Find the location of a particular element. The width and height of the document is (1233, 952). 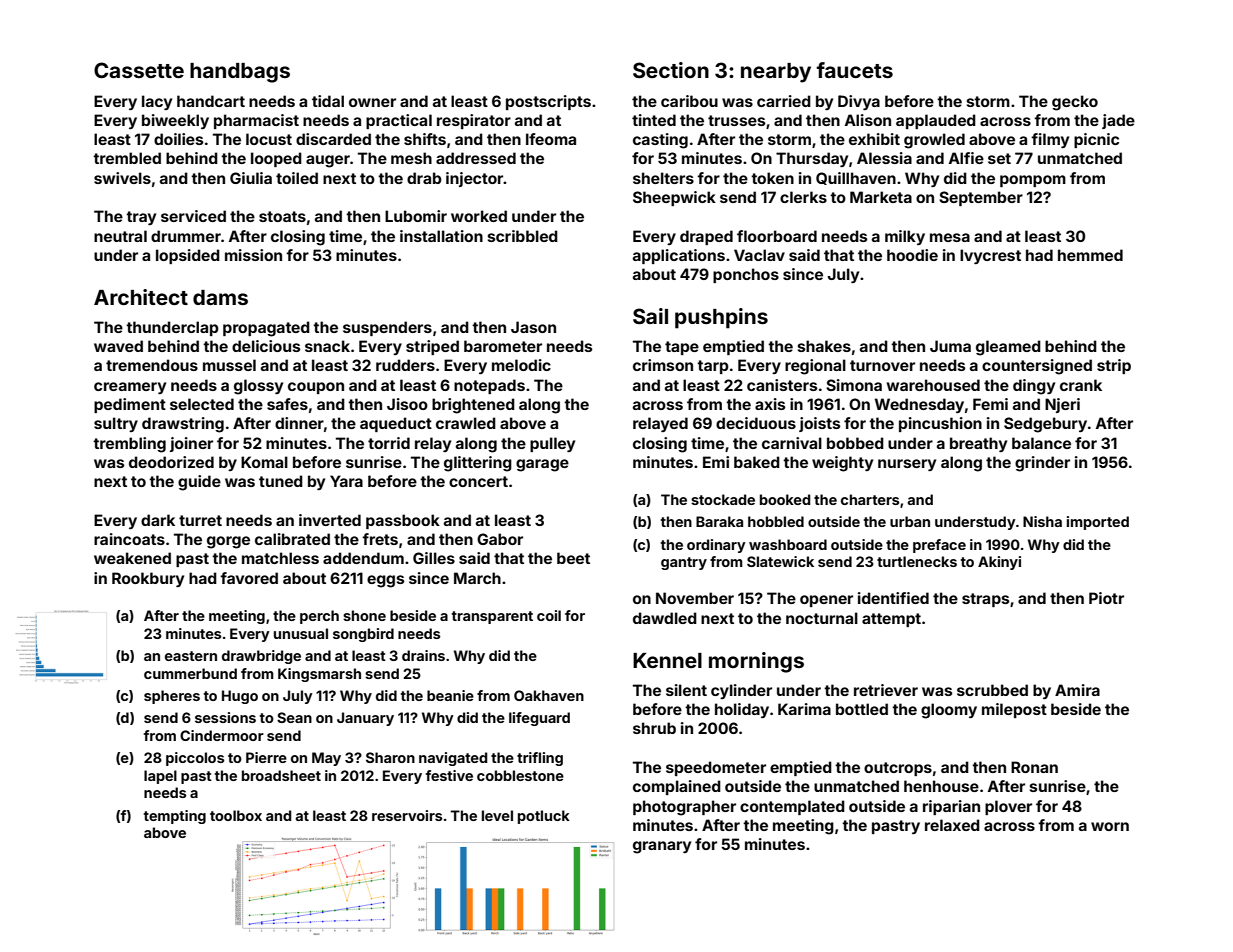

faucets is located at coordinates (855, 70).
